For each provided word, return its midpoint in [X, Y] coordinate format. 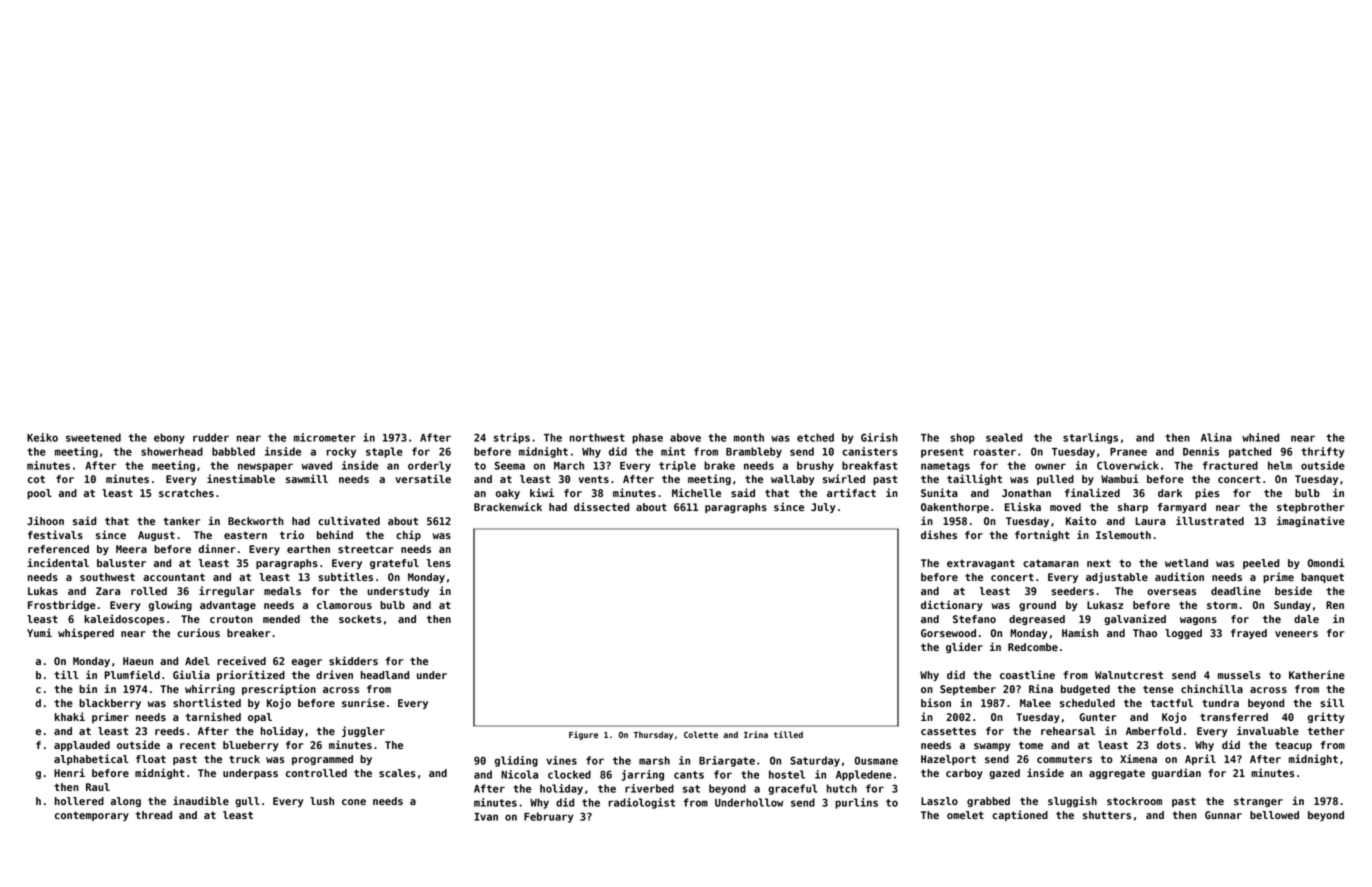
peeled [1261, 564]
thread [154, 815]
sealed [1004, 437]
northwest [597, 437]
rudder [211, 437]
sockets [360, 619]
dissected [601, 506]
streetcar [366, 549]
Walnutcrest [1129, 675]
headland [385, 675]
